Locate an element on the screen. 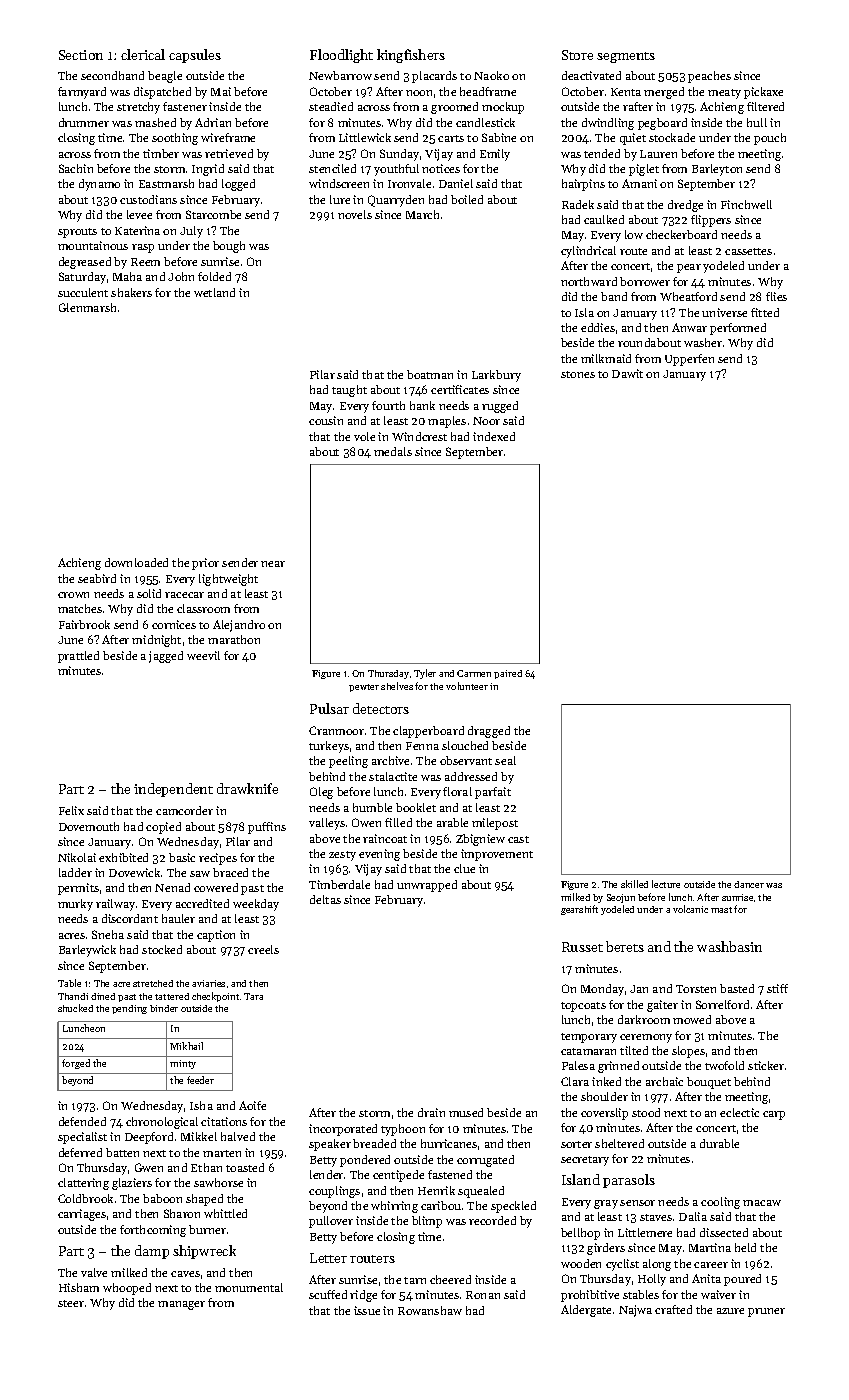  pruner is located at coordinates (766, 1312).
